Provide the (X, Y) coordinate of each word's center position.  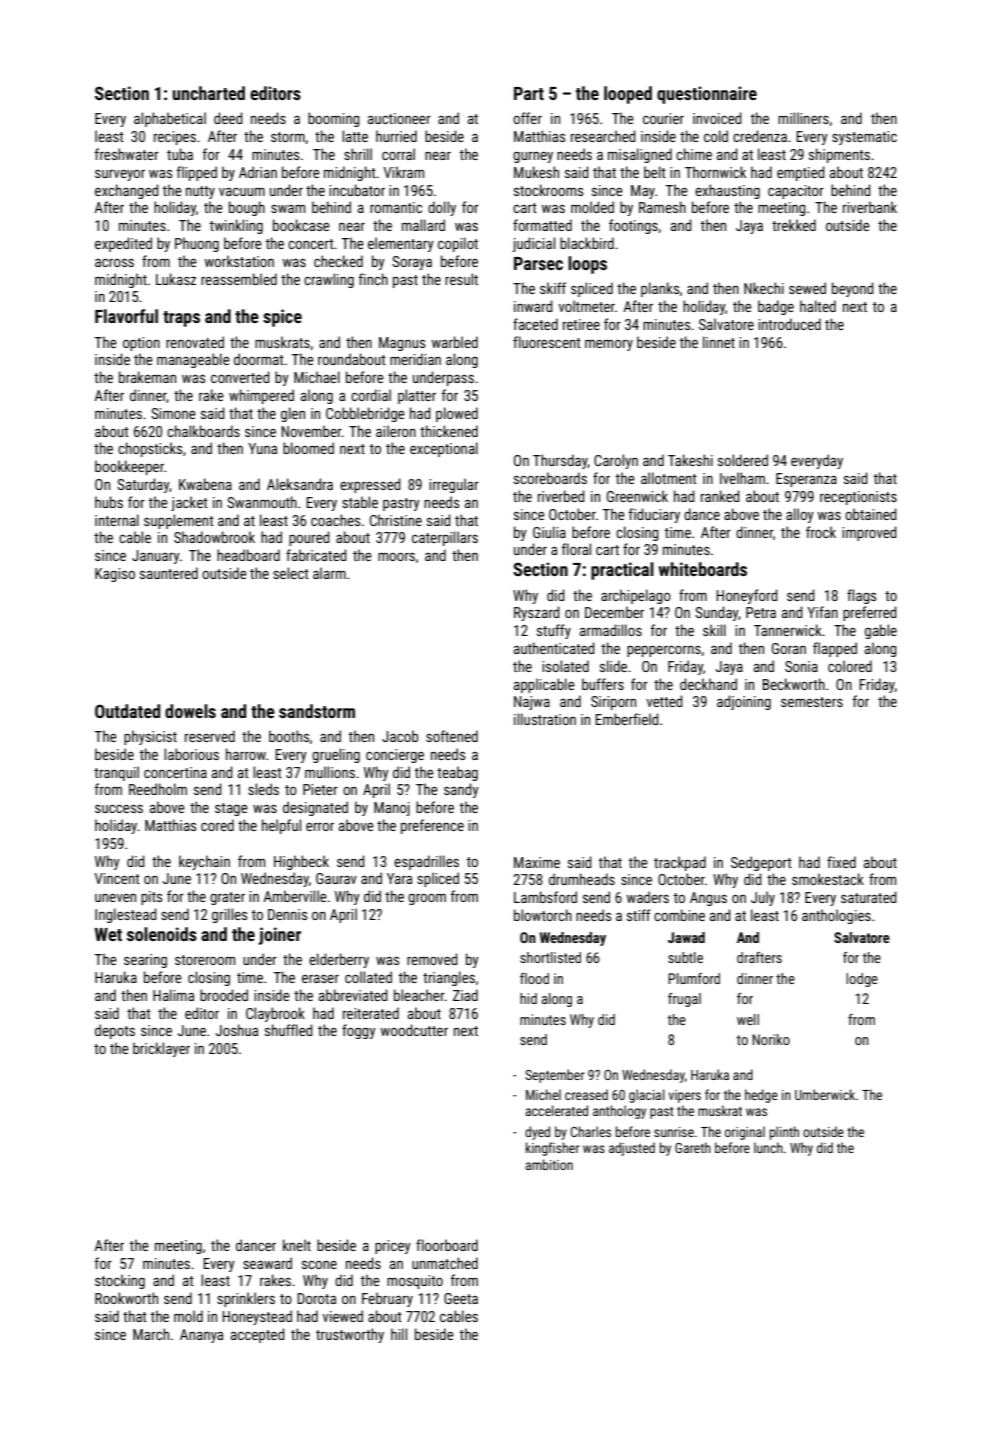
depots (115, 1031)
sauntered (169, 573)
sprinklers (246, 1299)
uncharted (209, 93)
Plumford (694, 978)
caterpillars (445, 538)
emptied (801, 173)
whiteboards (703, 569)
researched (603, 136)
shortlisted (550, 957)
